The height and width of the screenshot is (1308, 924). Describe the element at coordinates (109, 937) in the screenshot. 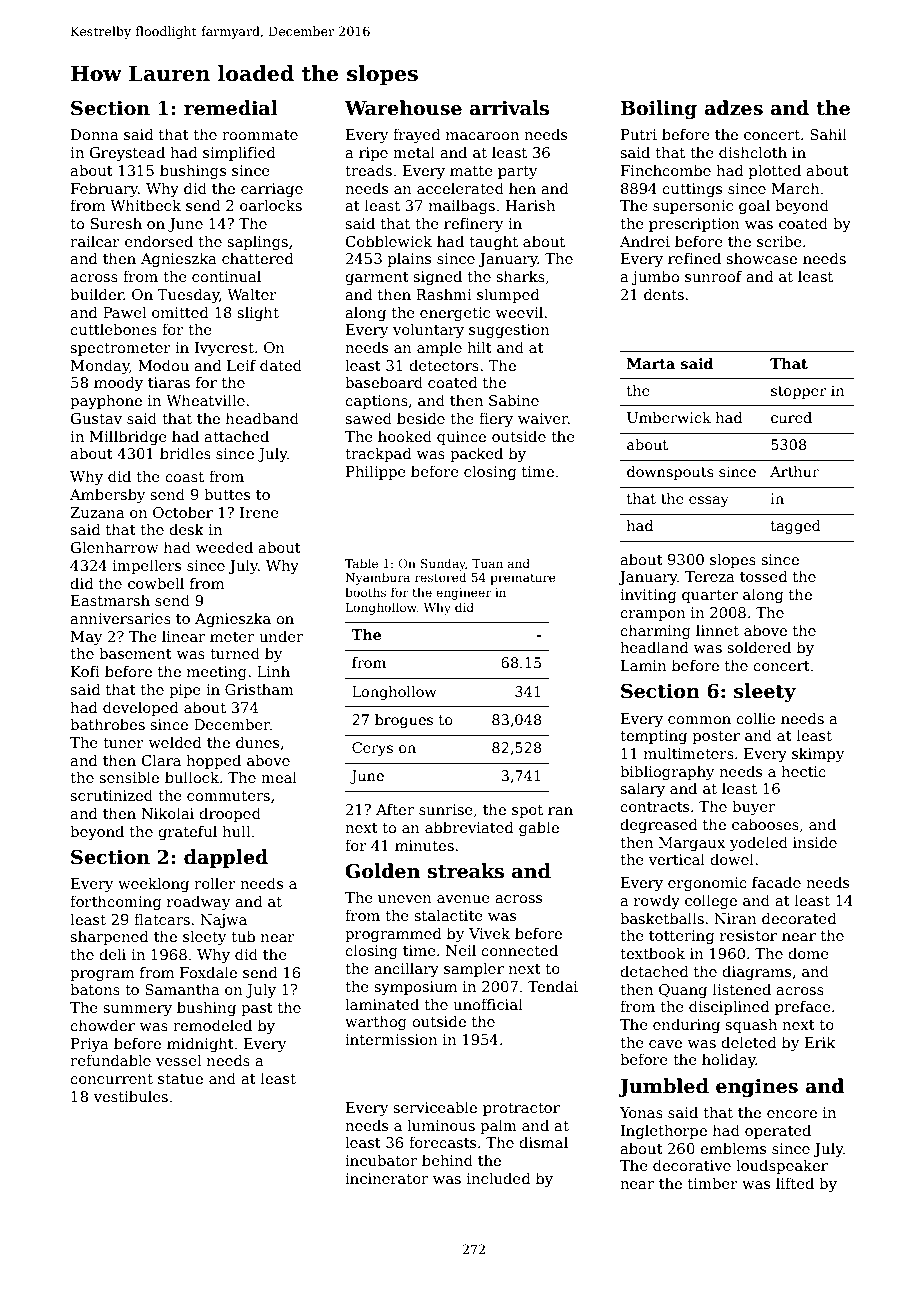

I see `sharpened` at that location.
